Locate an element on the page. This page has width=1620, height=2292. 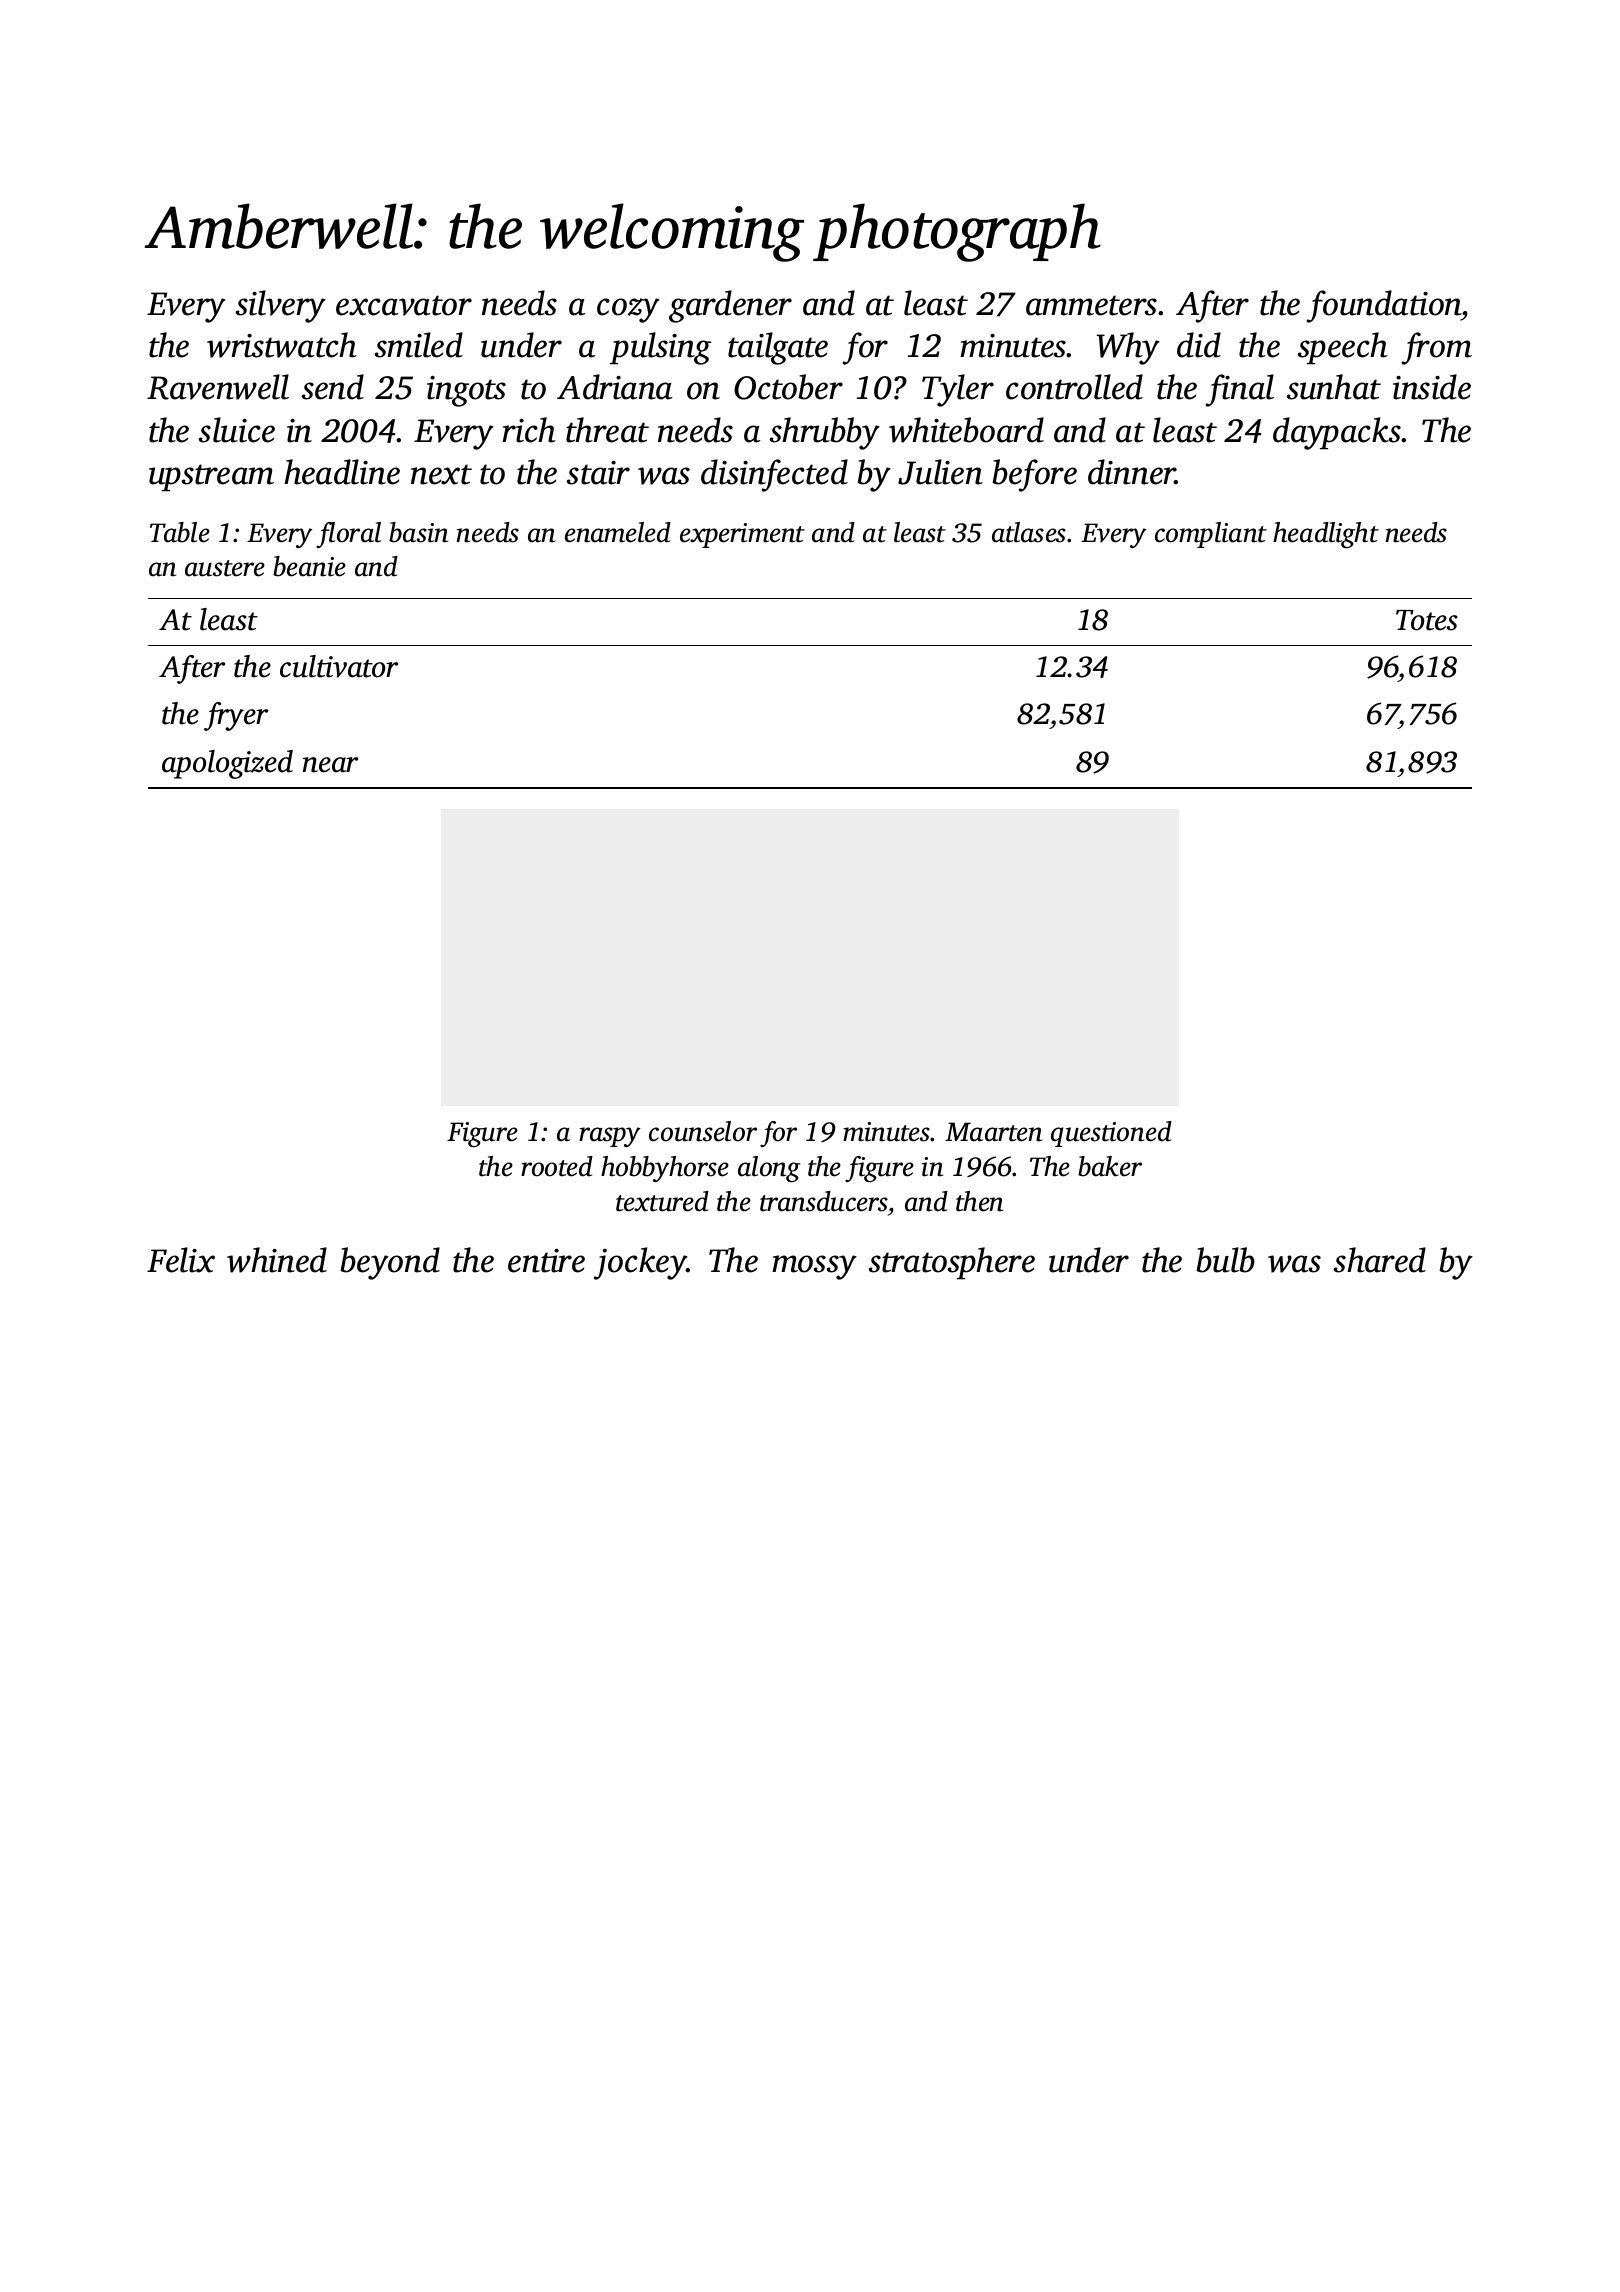
atlases is located at coordinates (1029, 532).
